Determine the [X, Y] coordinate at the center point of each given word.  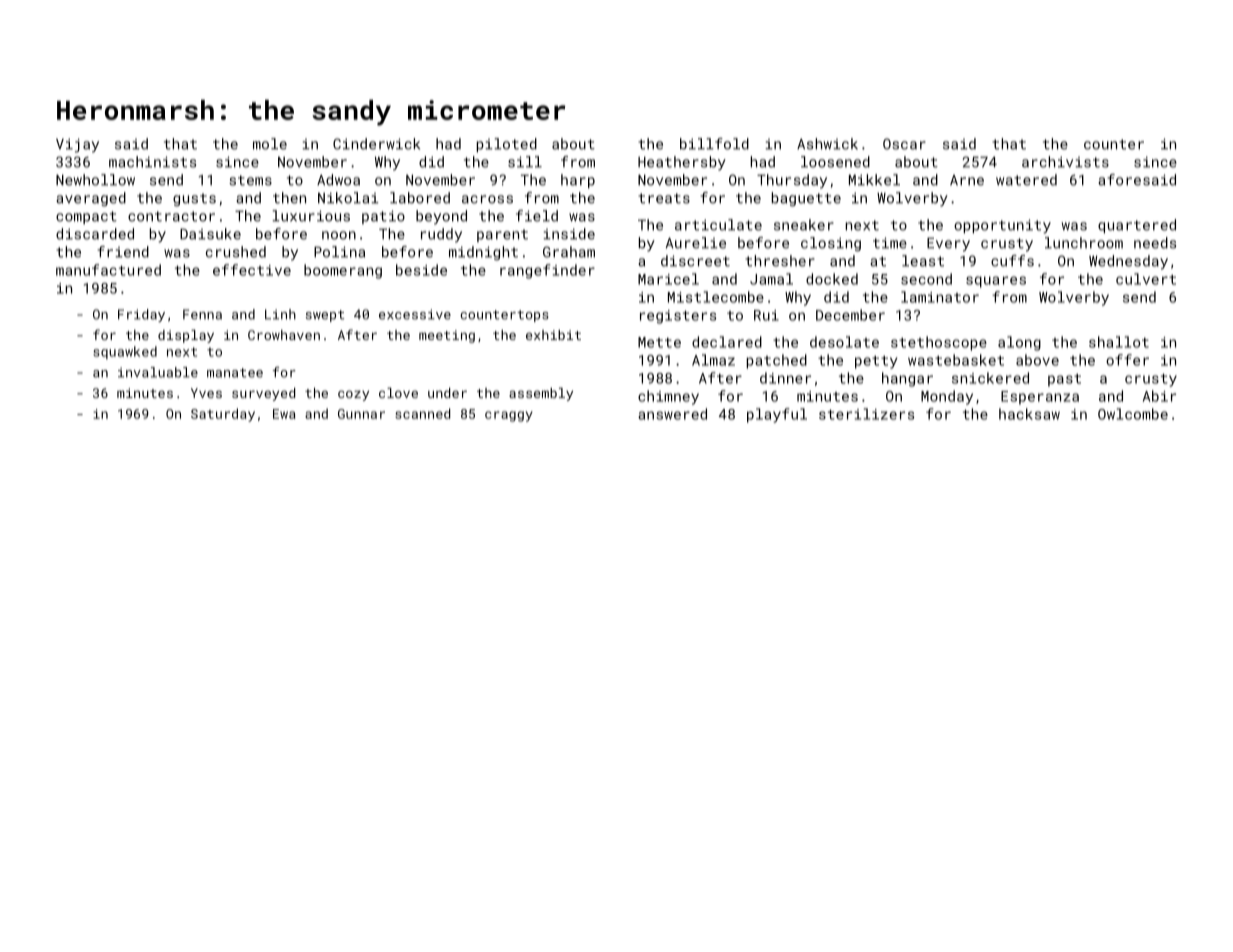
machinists [152, 162]
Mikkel [874, 180]
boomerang [343, 271]
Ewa [284, 414]
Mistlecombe [716, 297]
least [923, 261]
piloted [507, 145]
